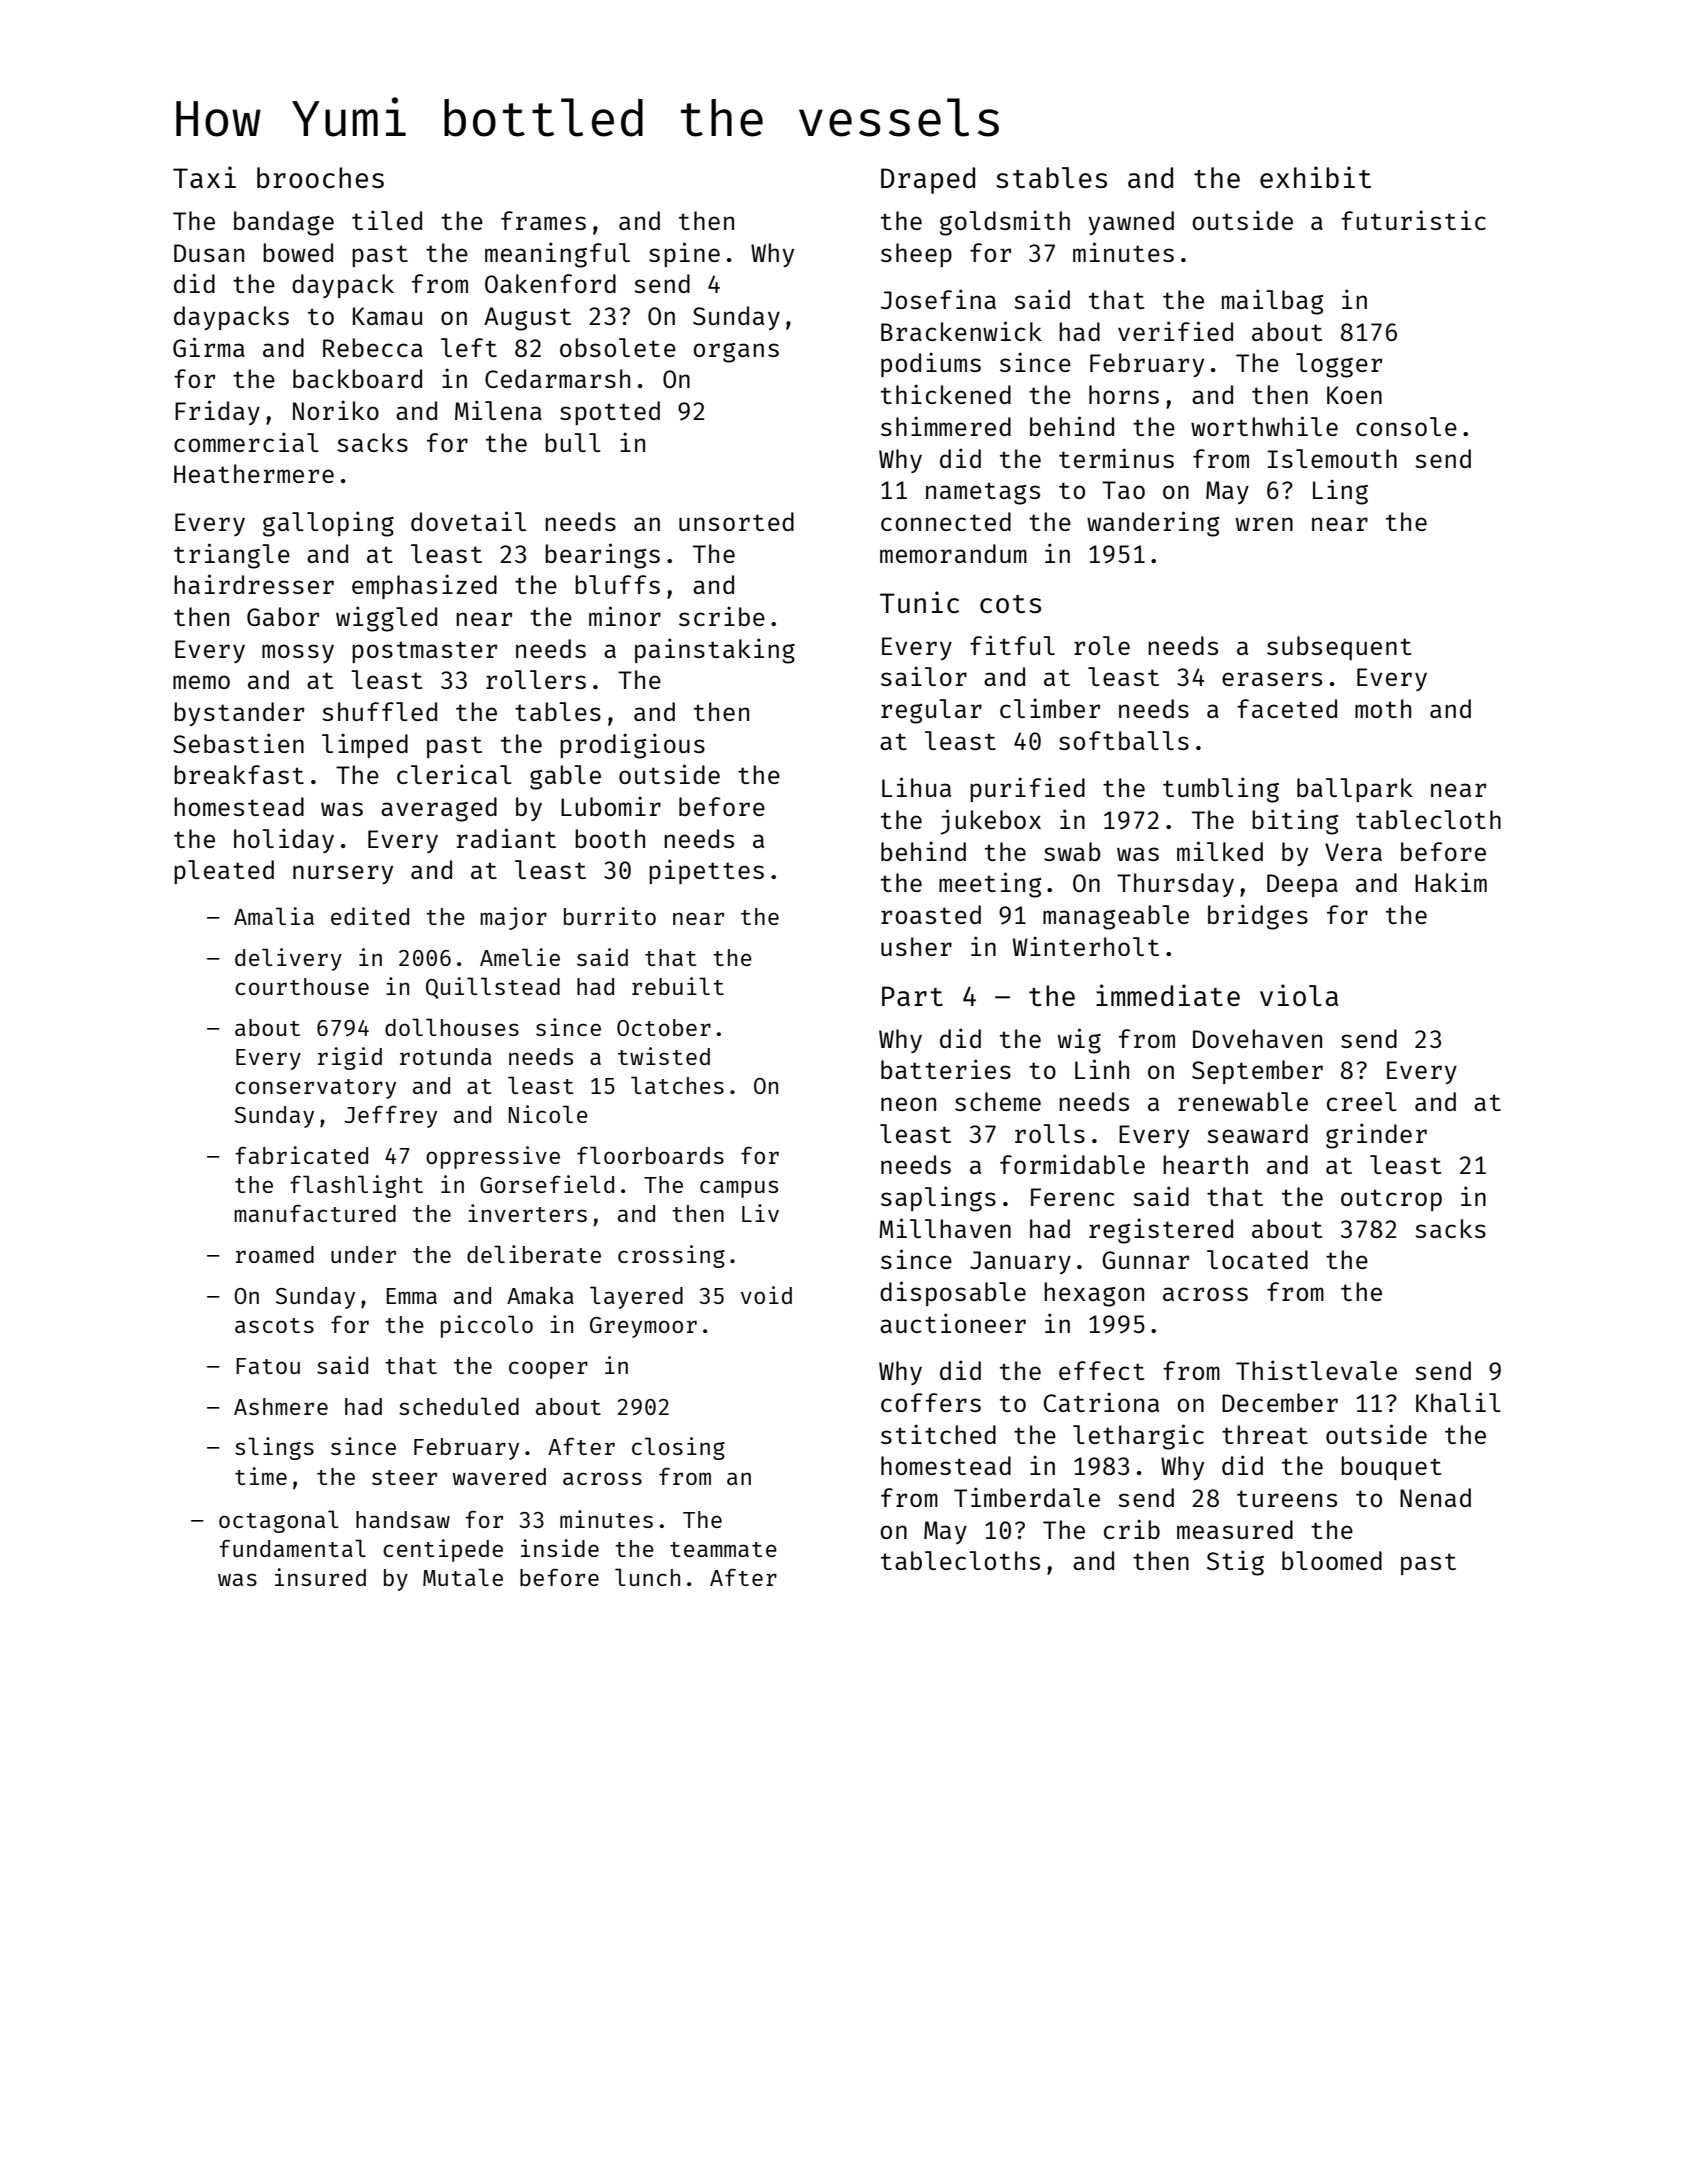 This page has width=1683, height=2178. I want to click on conservatory, so click(315, 1089).
